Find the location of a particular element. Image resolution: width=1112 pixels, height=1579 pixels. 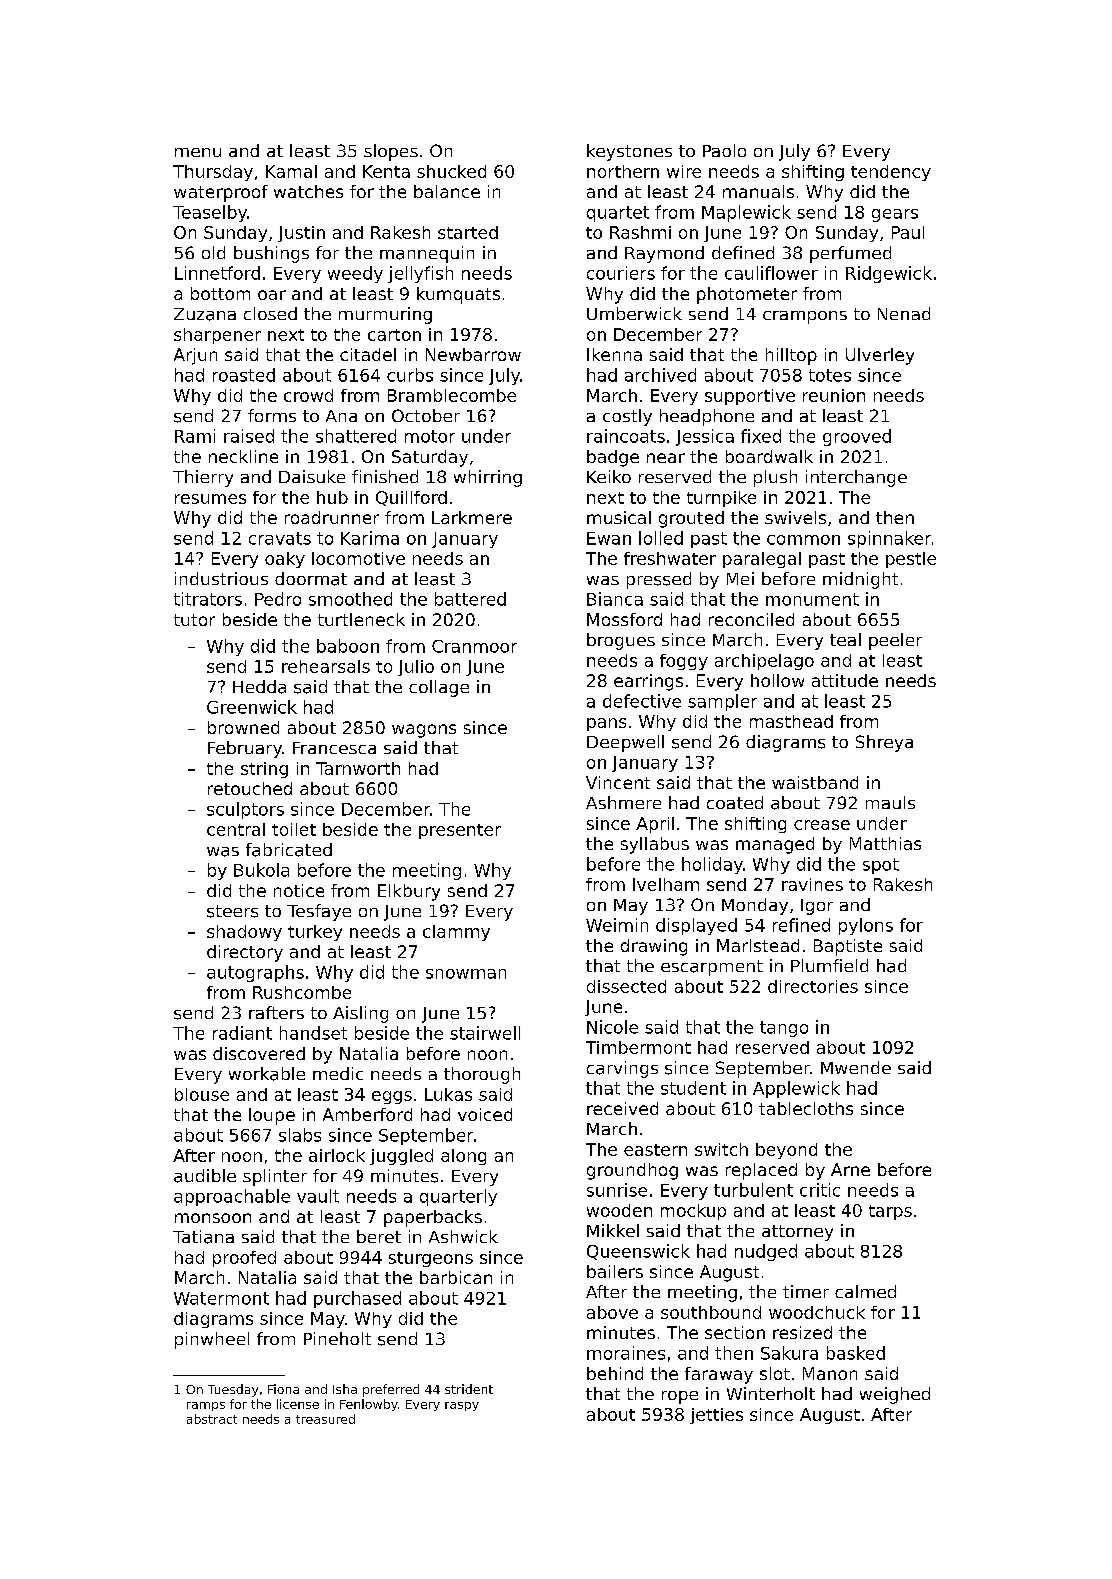

Bianca is located at coordinates (615, 599).
